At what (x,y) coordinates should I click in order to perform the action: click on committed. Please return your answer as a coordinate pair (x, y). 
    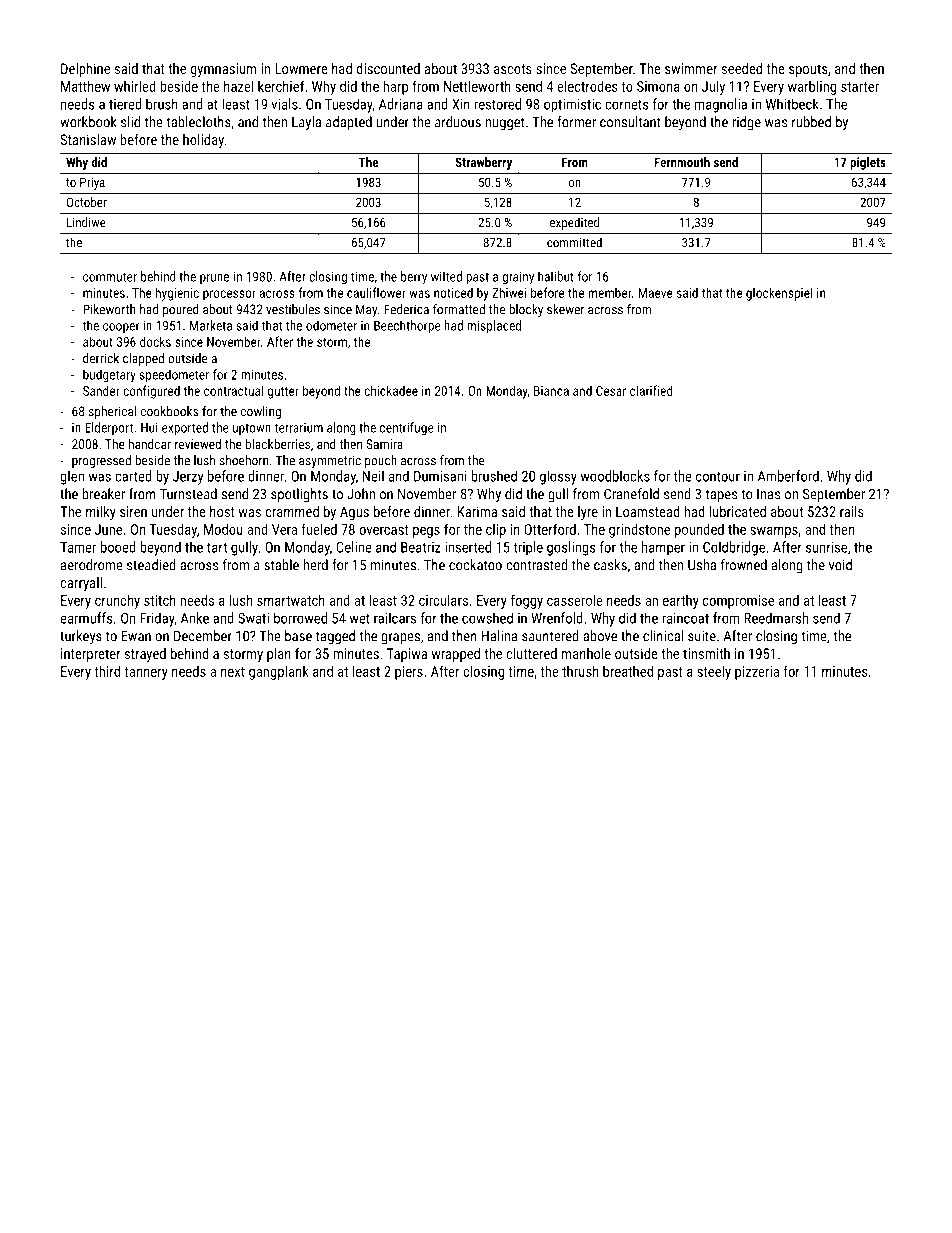
    Looking at the image, I should click on (574, 242).
